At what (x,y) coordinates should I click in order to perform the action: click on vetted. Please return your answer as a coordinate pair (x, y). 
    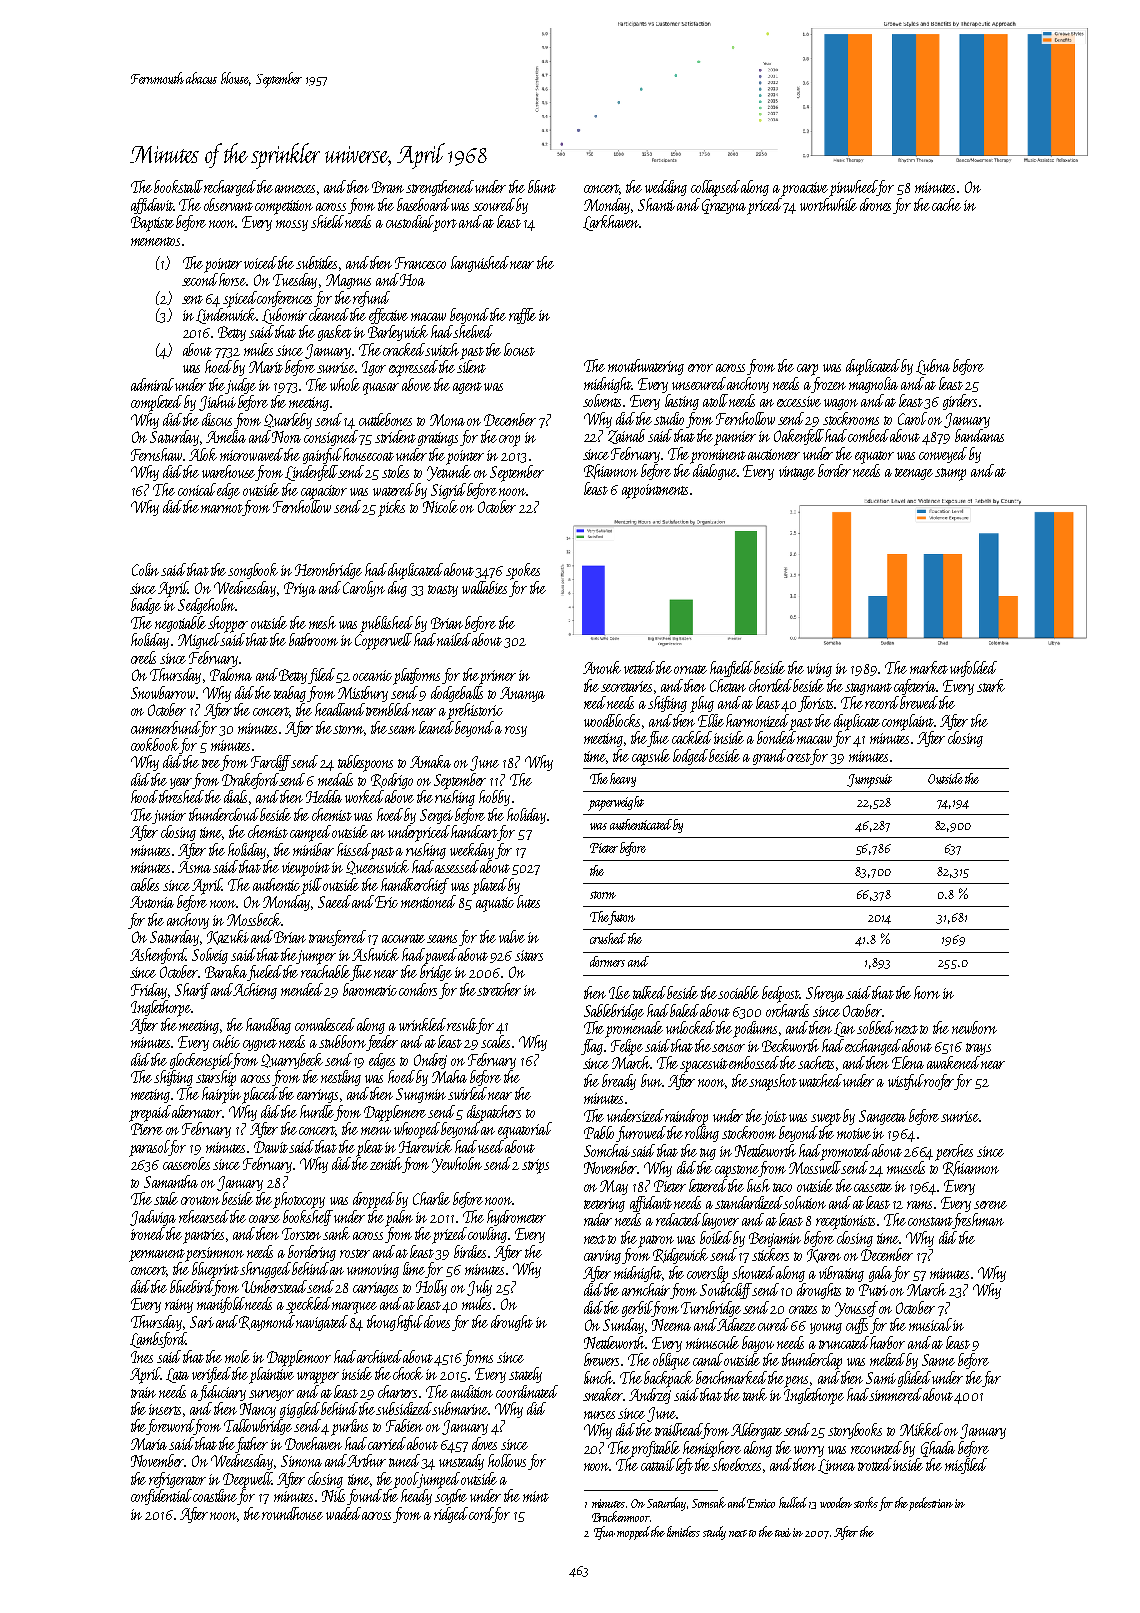
    Looking at the image, I should click on (639, 667).
